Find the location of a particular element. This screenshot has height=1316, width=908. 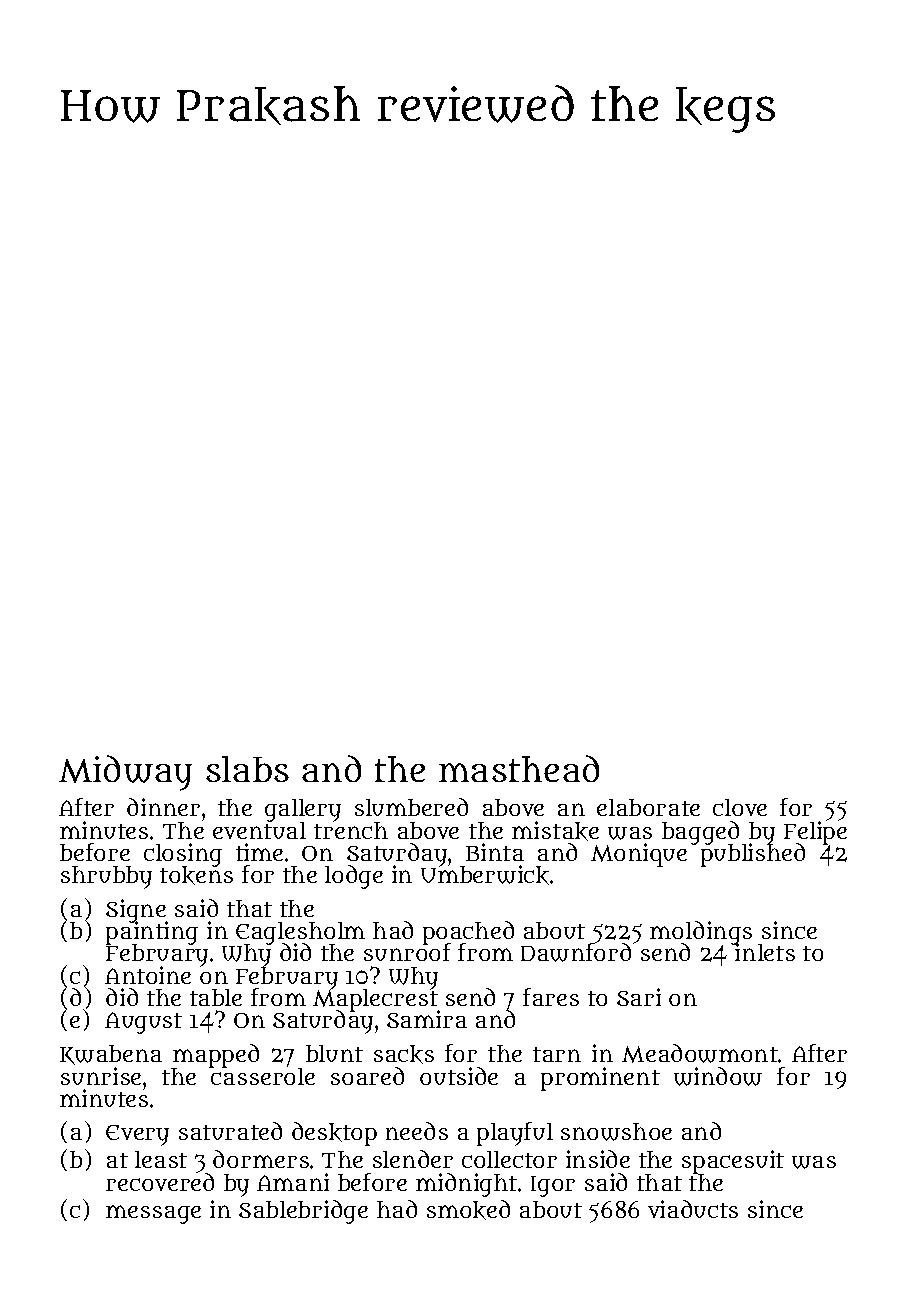

sunroof is located at coordinates (407, 953).
